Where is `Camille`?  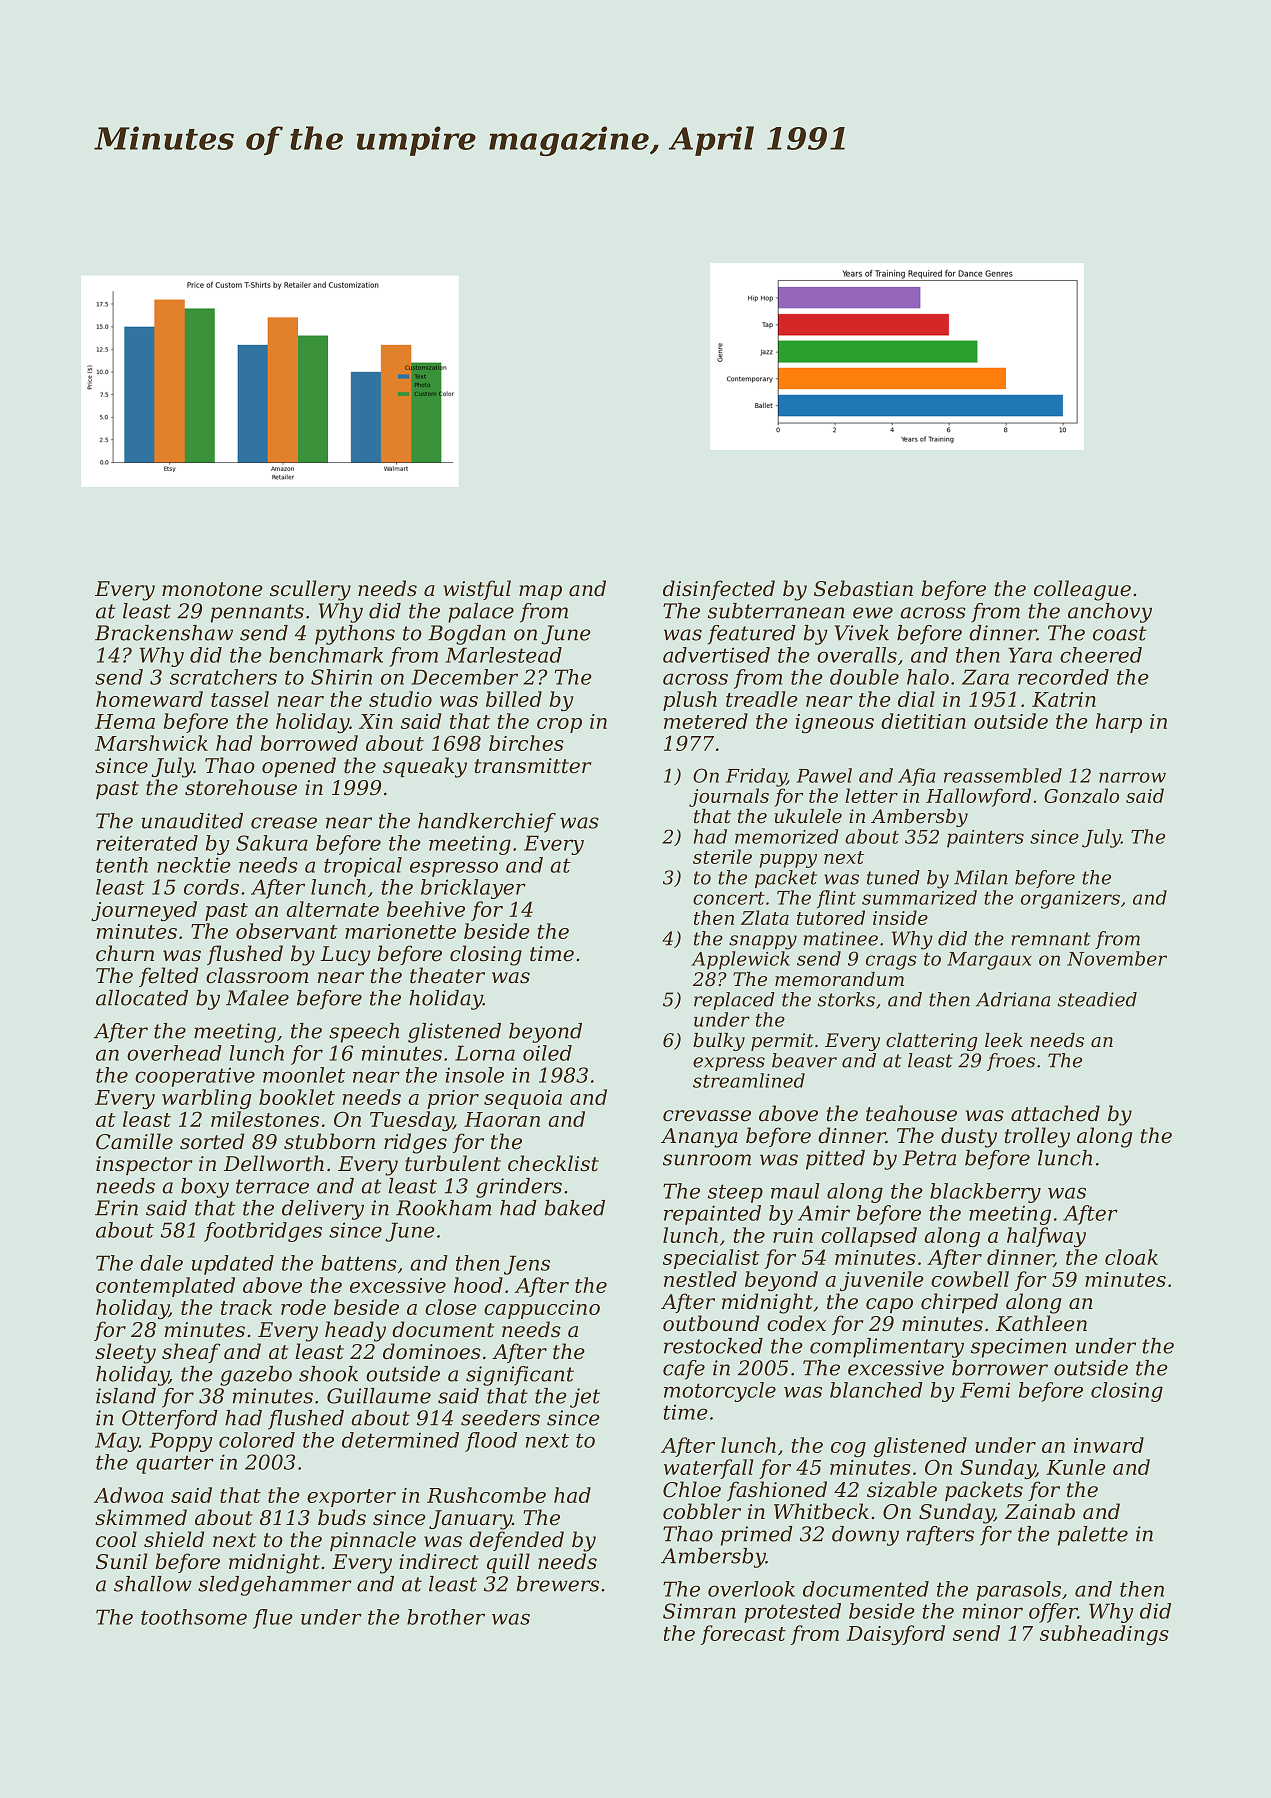
Camille is located at coordinates (134, 1141).
